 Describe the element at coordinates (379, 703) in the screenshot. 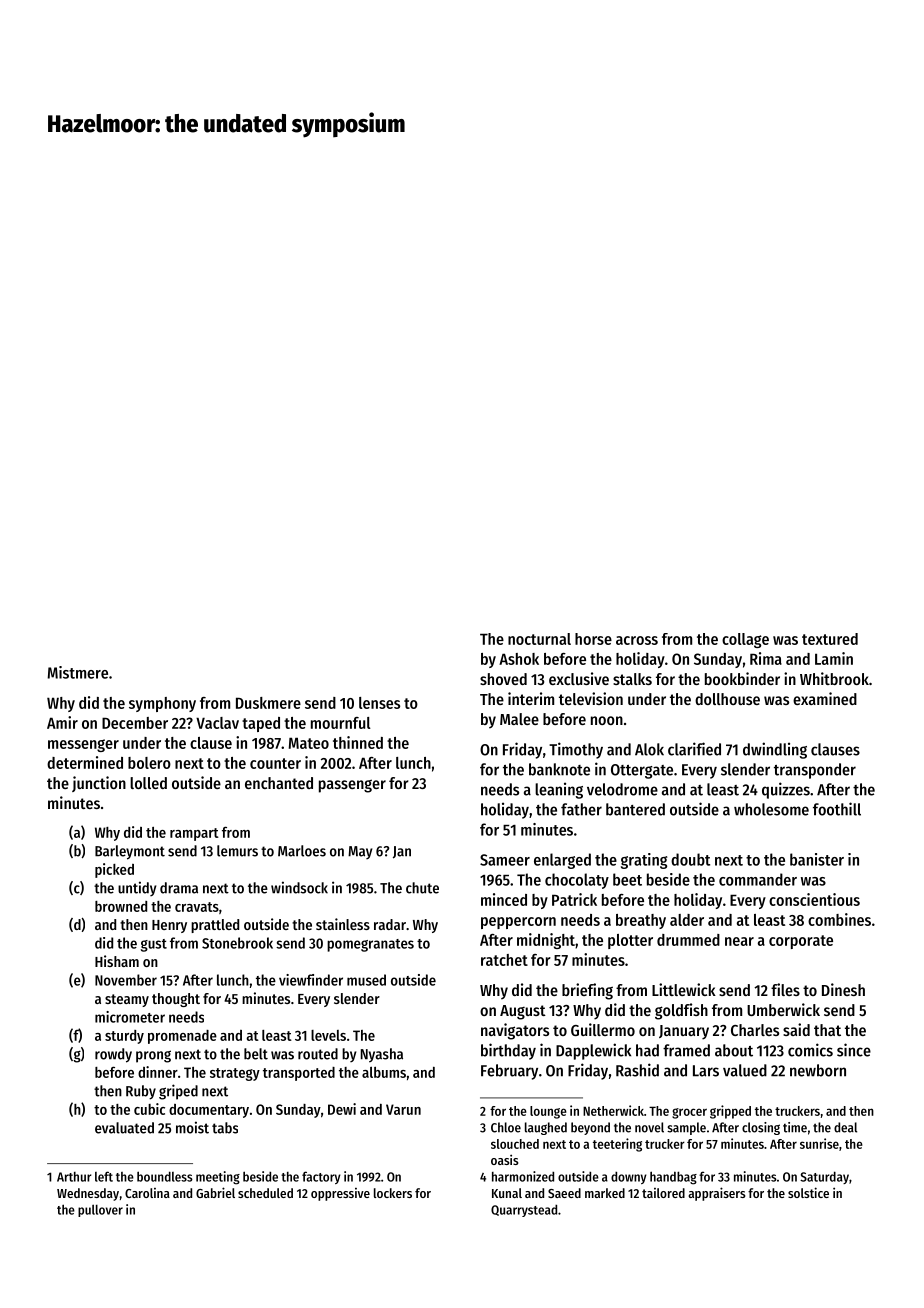

I see `lenses` at that location.
